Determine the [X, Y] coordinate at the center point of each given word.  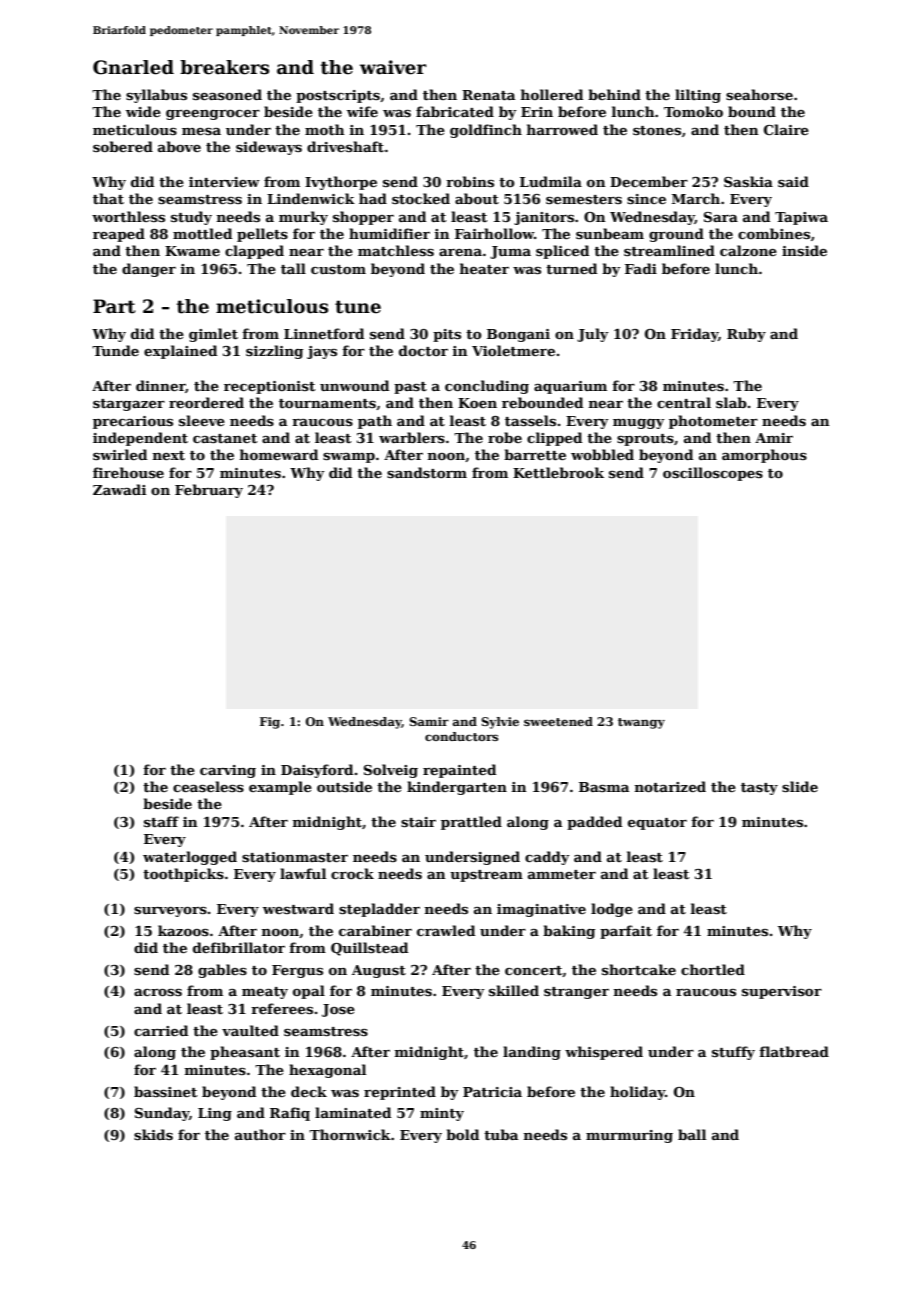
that [108, 198]
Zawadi [119, 489]
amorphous [764, 456]
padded [594, 823]
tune [358, 307]
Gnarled [133, 67]
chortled [713, 969]
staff [161, 821]
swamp [349, 458]
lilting [698, 96]
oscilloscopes [713, 474]
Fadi [641, 268]
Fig [270, 723]
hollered [552, 94]
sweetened [558, 721]
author [260, 1134]
